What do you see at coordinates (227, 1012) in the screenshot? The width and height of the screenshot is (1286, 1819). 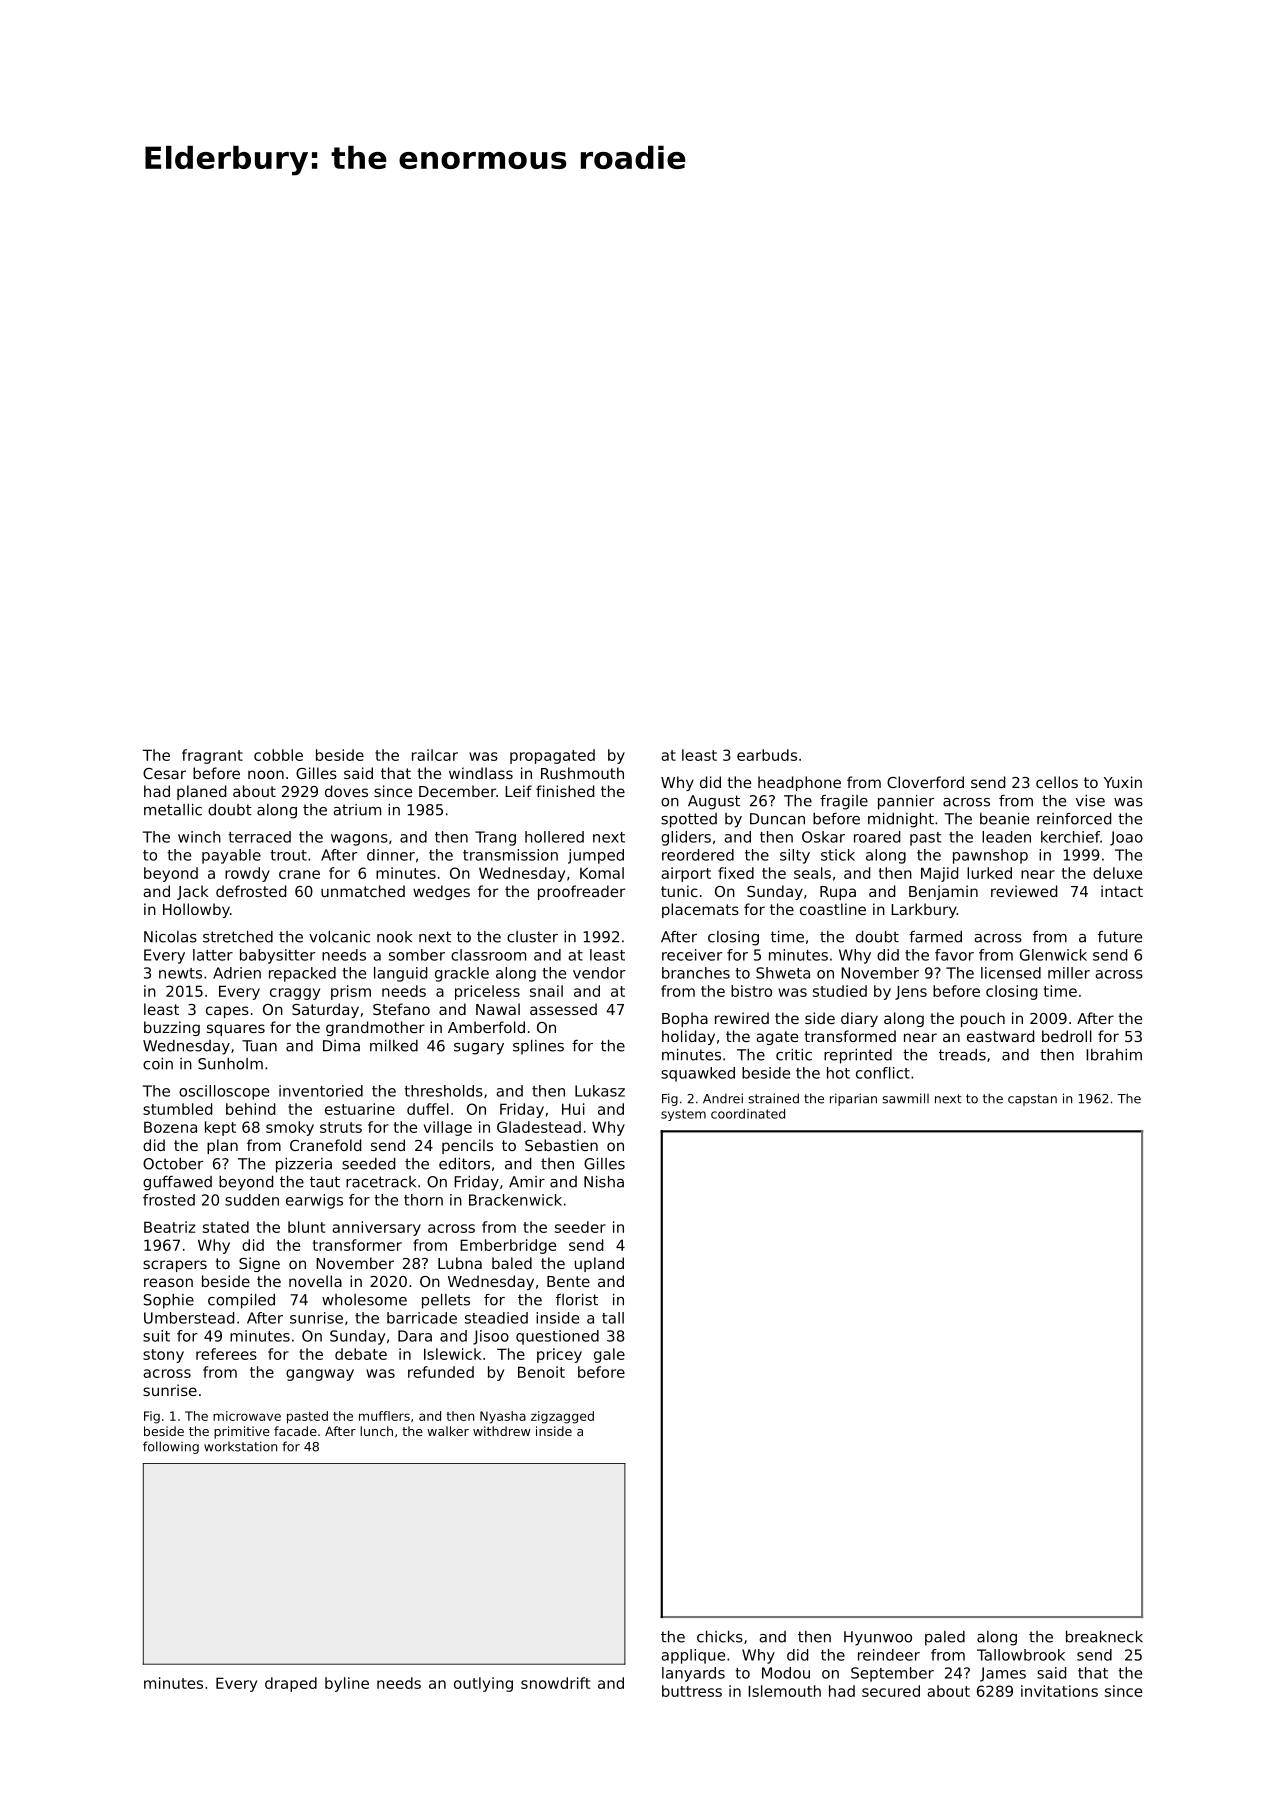 I see `capes` at bounding box center [227, 1012].
